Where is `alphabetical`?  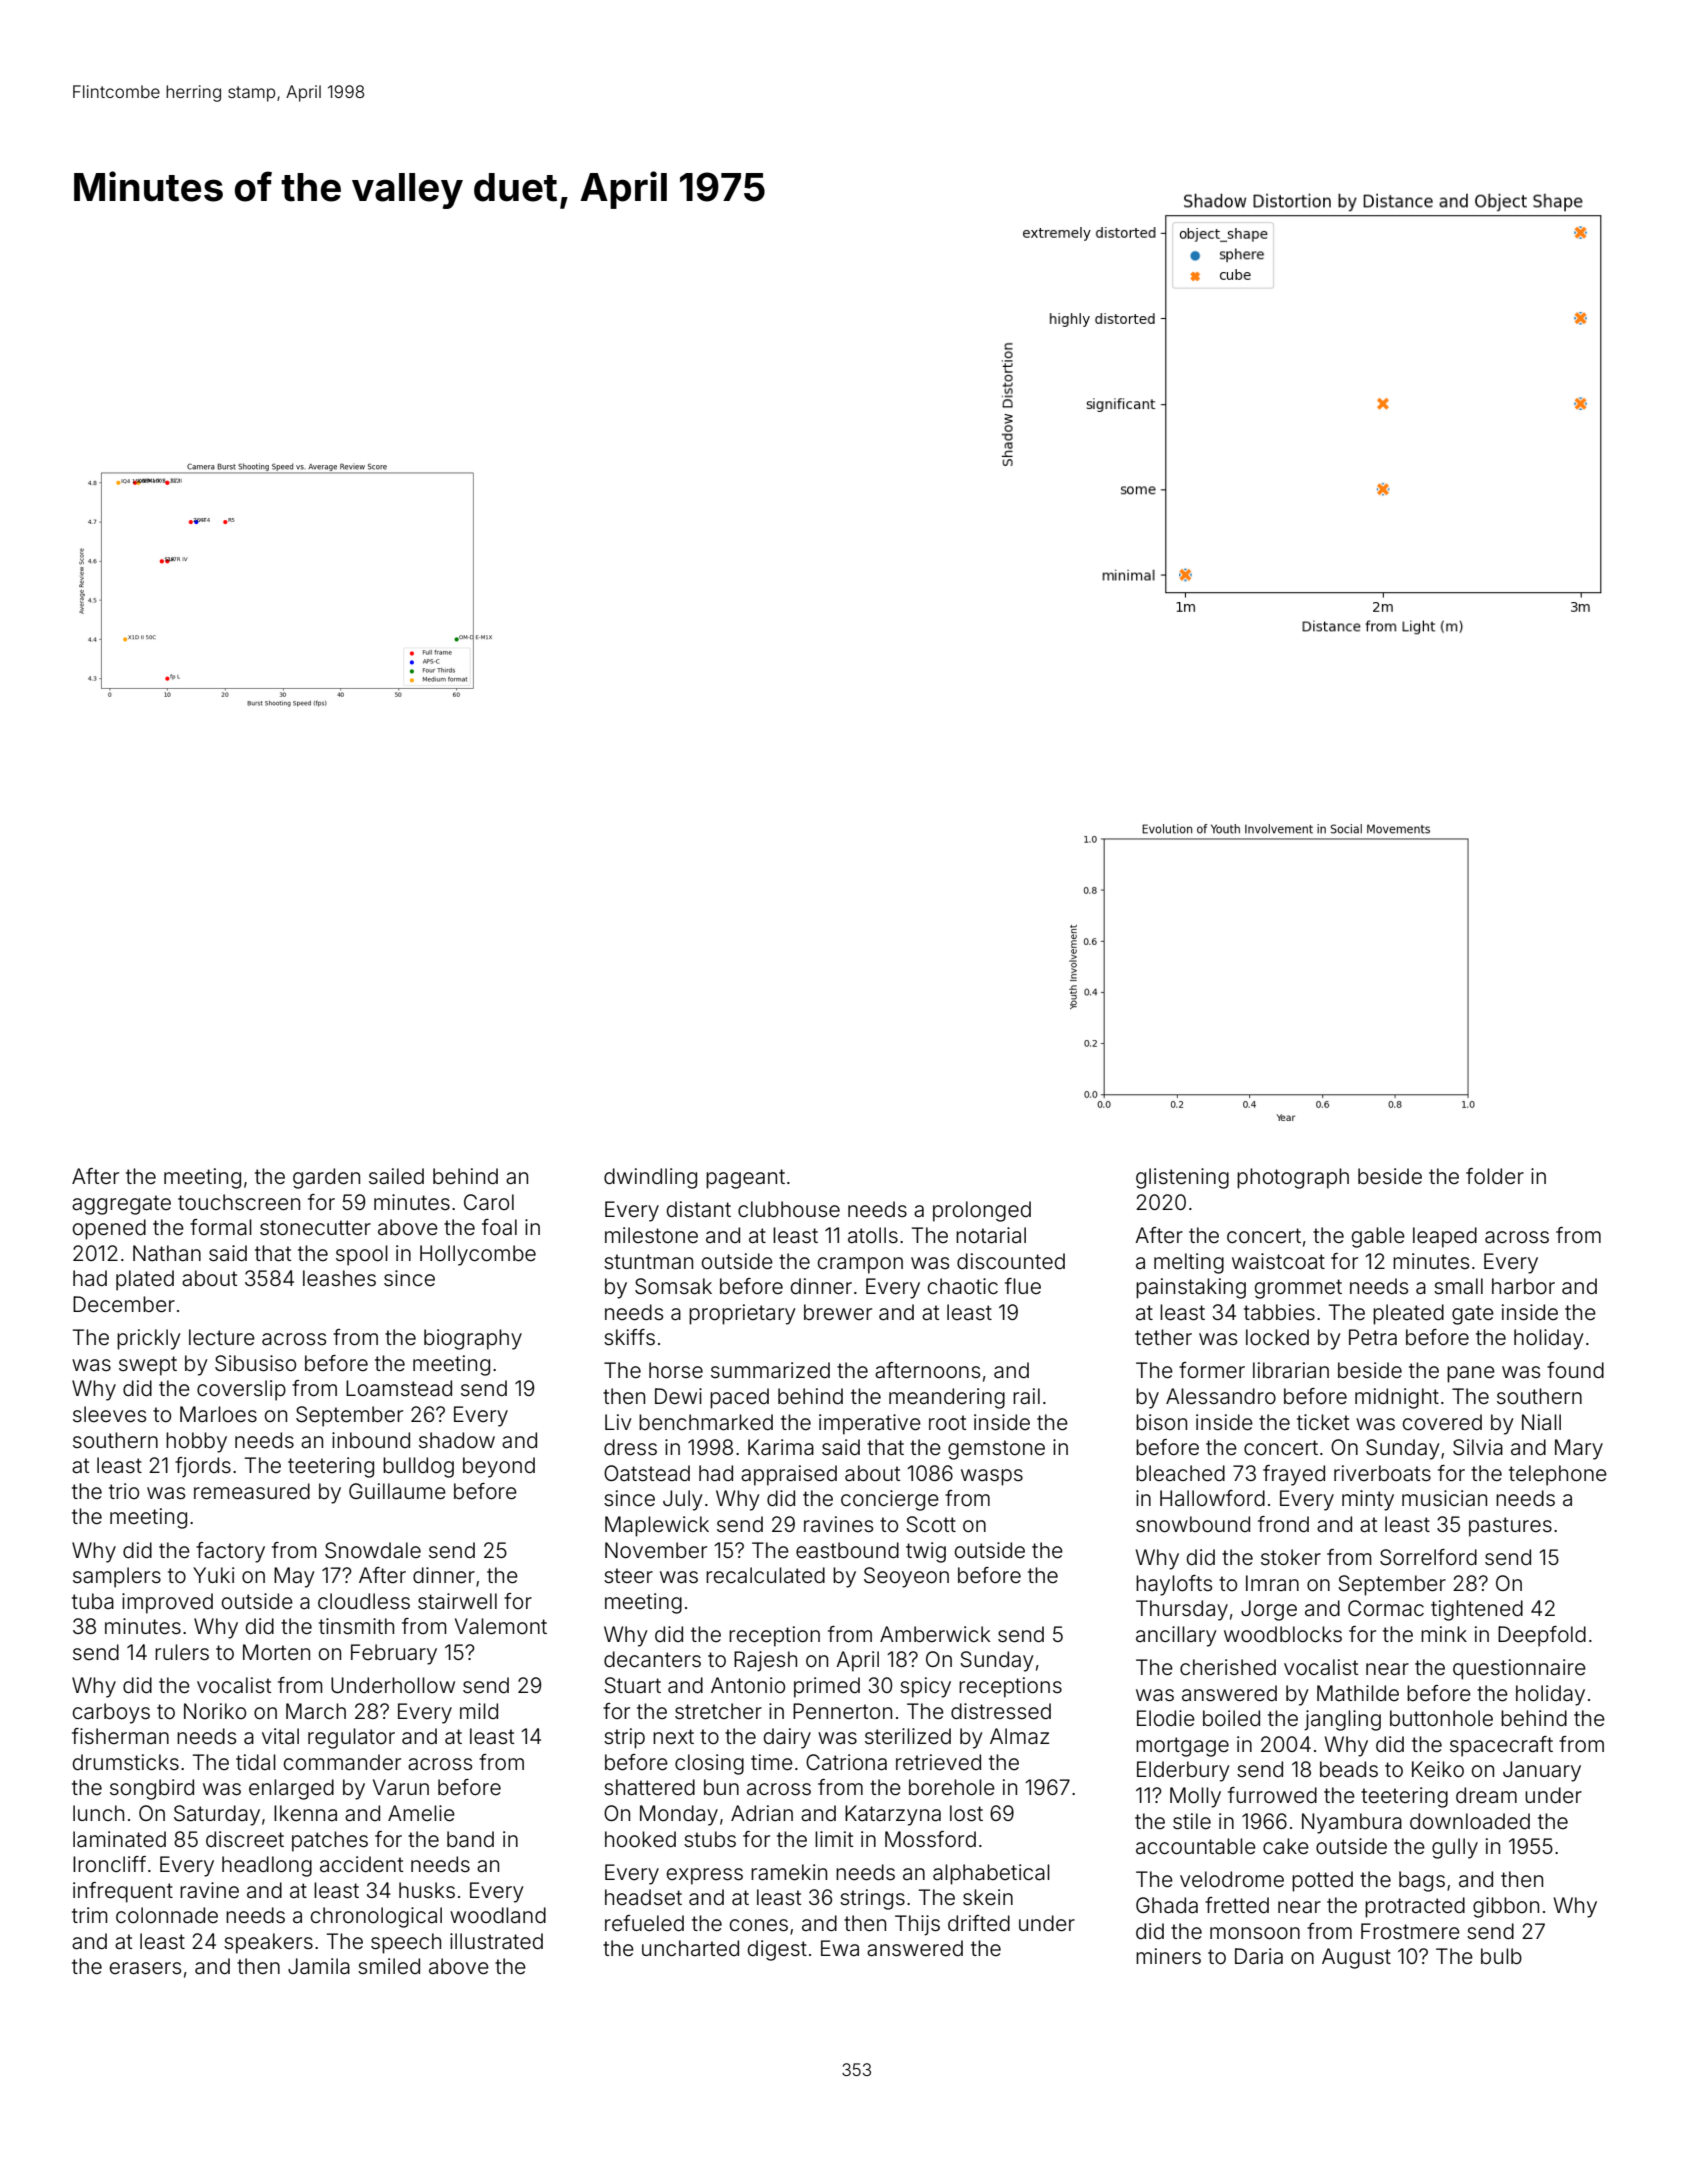 alphabetical is located at coordinates (991, 1874).
